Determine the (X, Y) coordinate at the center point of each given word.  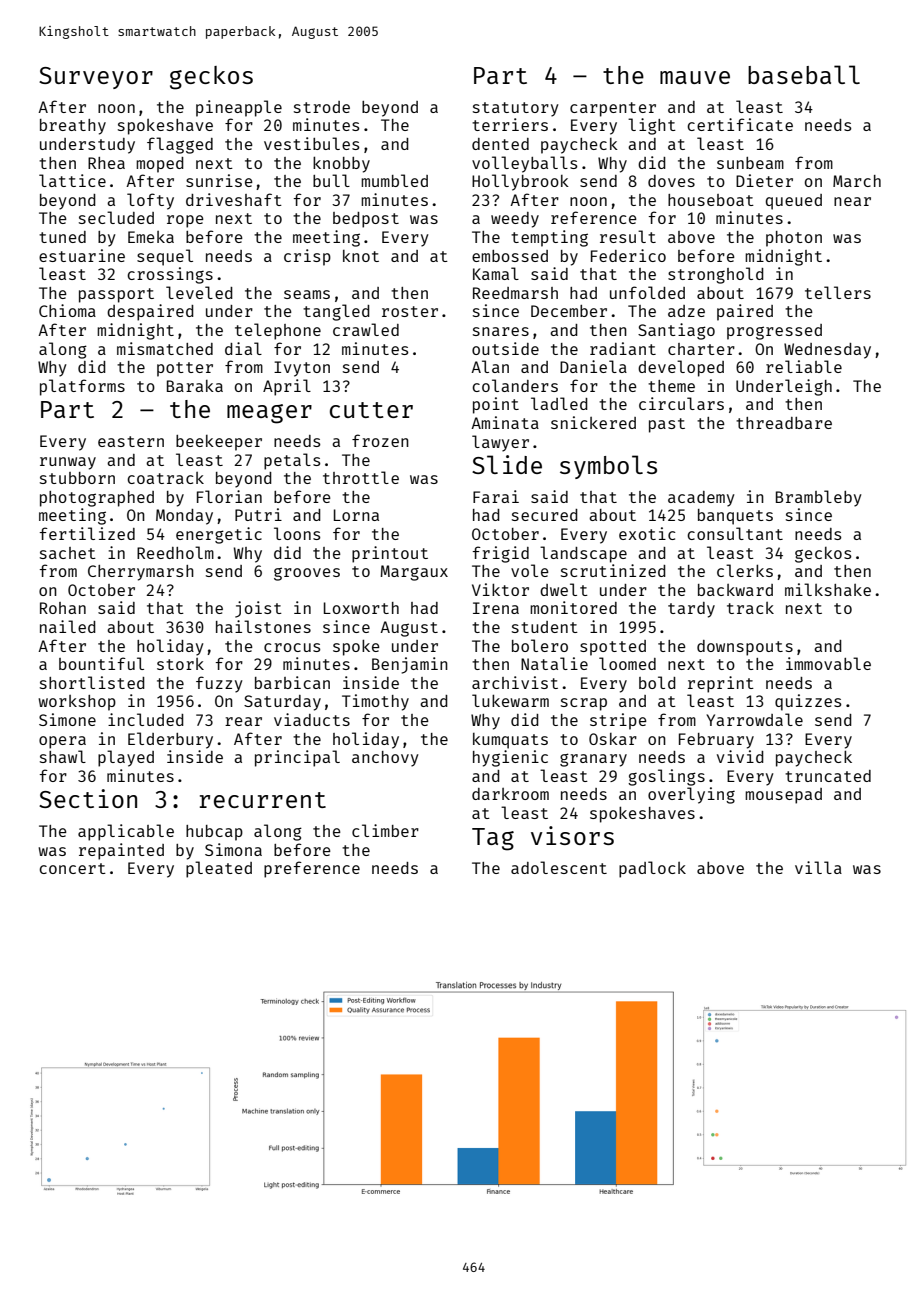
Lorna (356, 515)
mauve (695, 77)
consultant (735, 533)
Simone (67, 719)
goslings (666, 777)
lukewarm (510, 700)
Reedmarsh (515, 293)
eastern (131, 441)
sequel (165, 257)
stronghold (716, 275)
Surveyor (96, 78)
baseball (804, 74)
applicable (126, 832)
